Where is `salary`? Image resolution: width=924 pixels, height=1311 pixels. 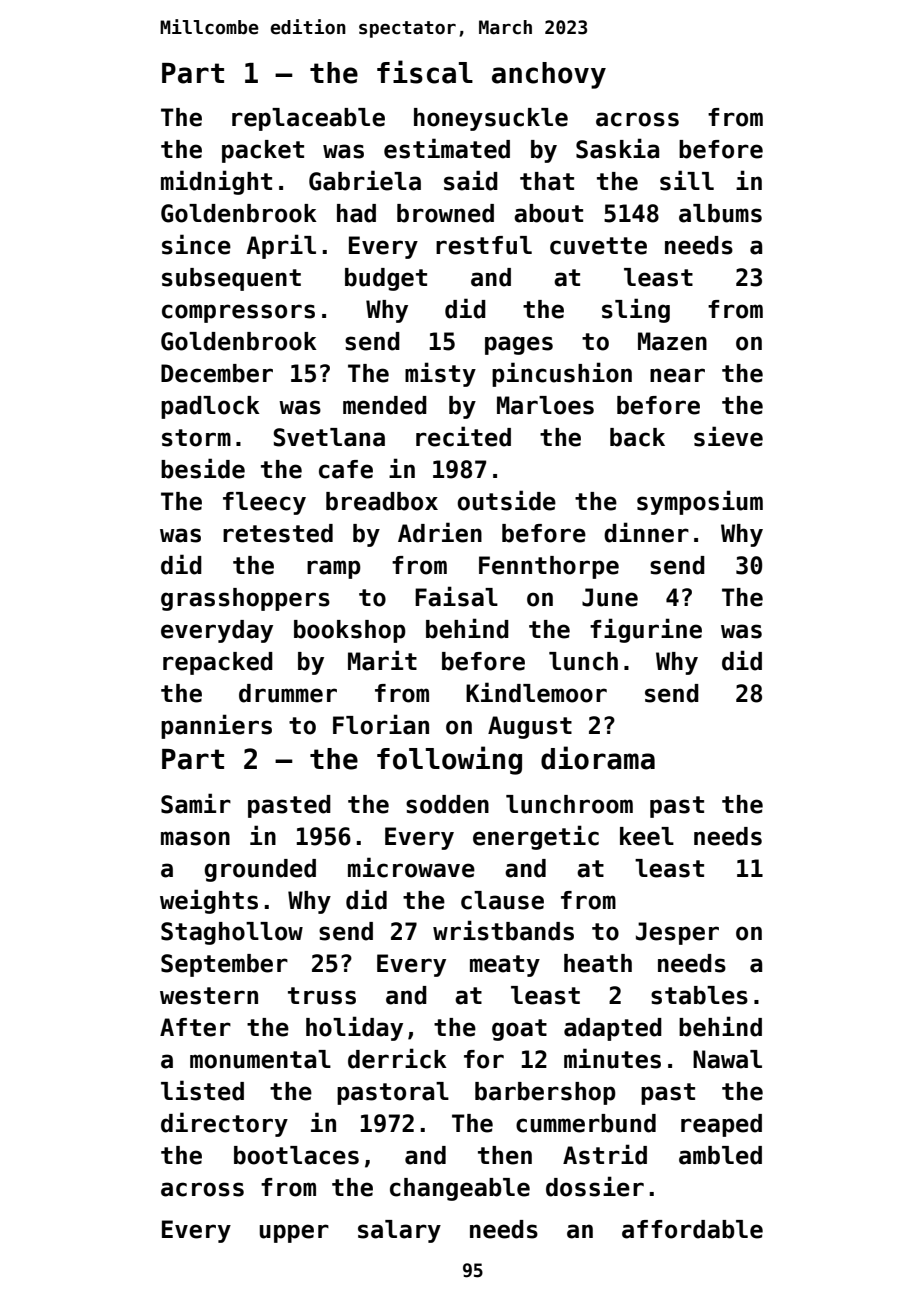 salary is located at coordinates (399, 1231).
